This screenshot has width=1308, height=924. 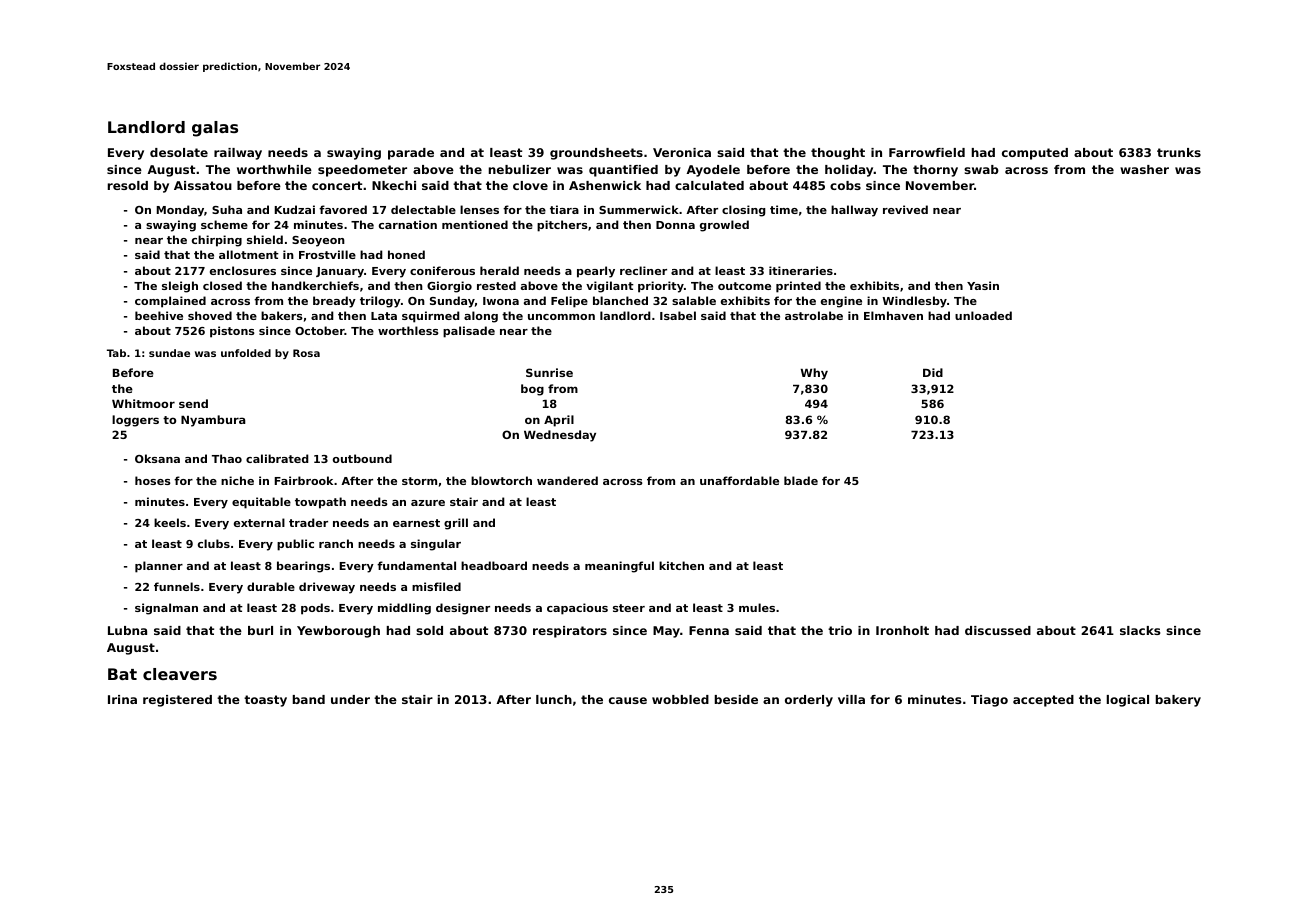 I want to click on galas, so click(x=215, y=129).
